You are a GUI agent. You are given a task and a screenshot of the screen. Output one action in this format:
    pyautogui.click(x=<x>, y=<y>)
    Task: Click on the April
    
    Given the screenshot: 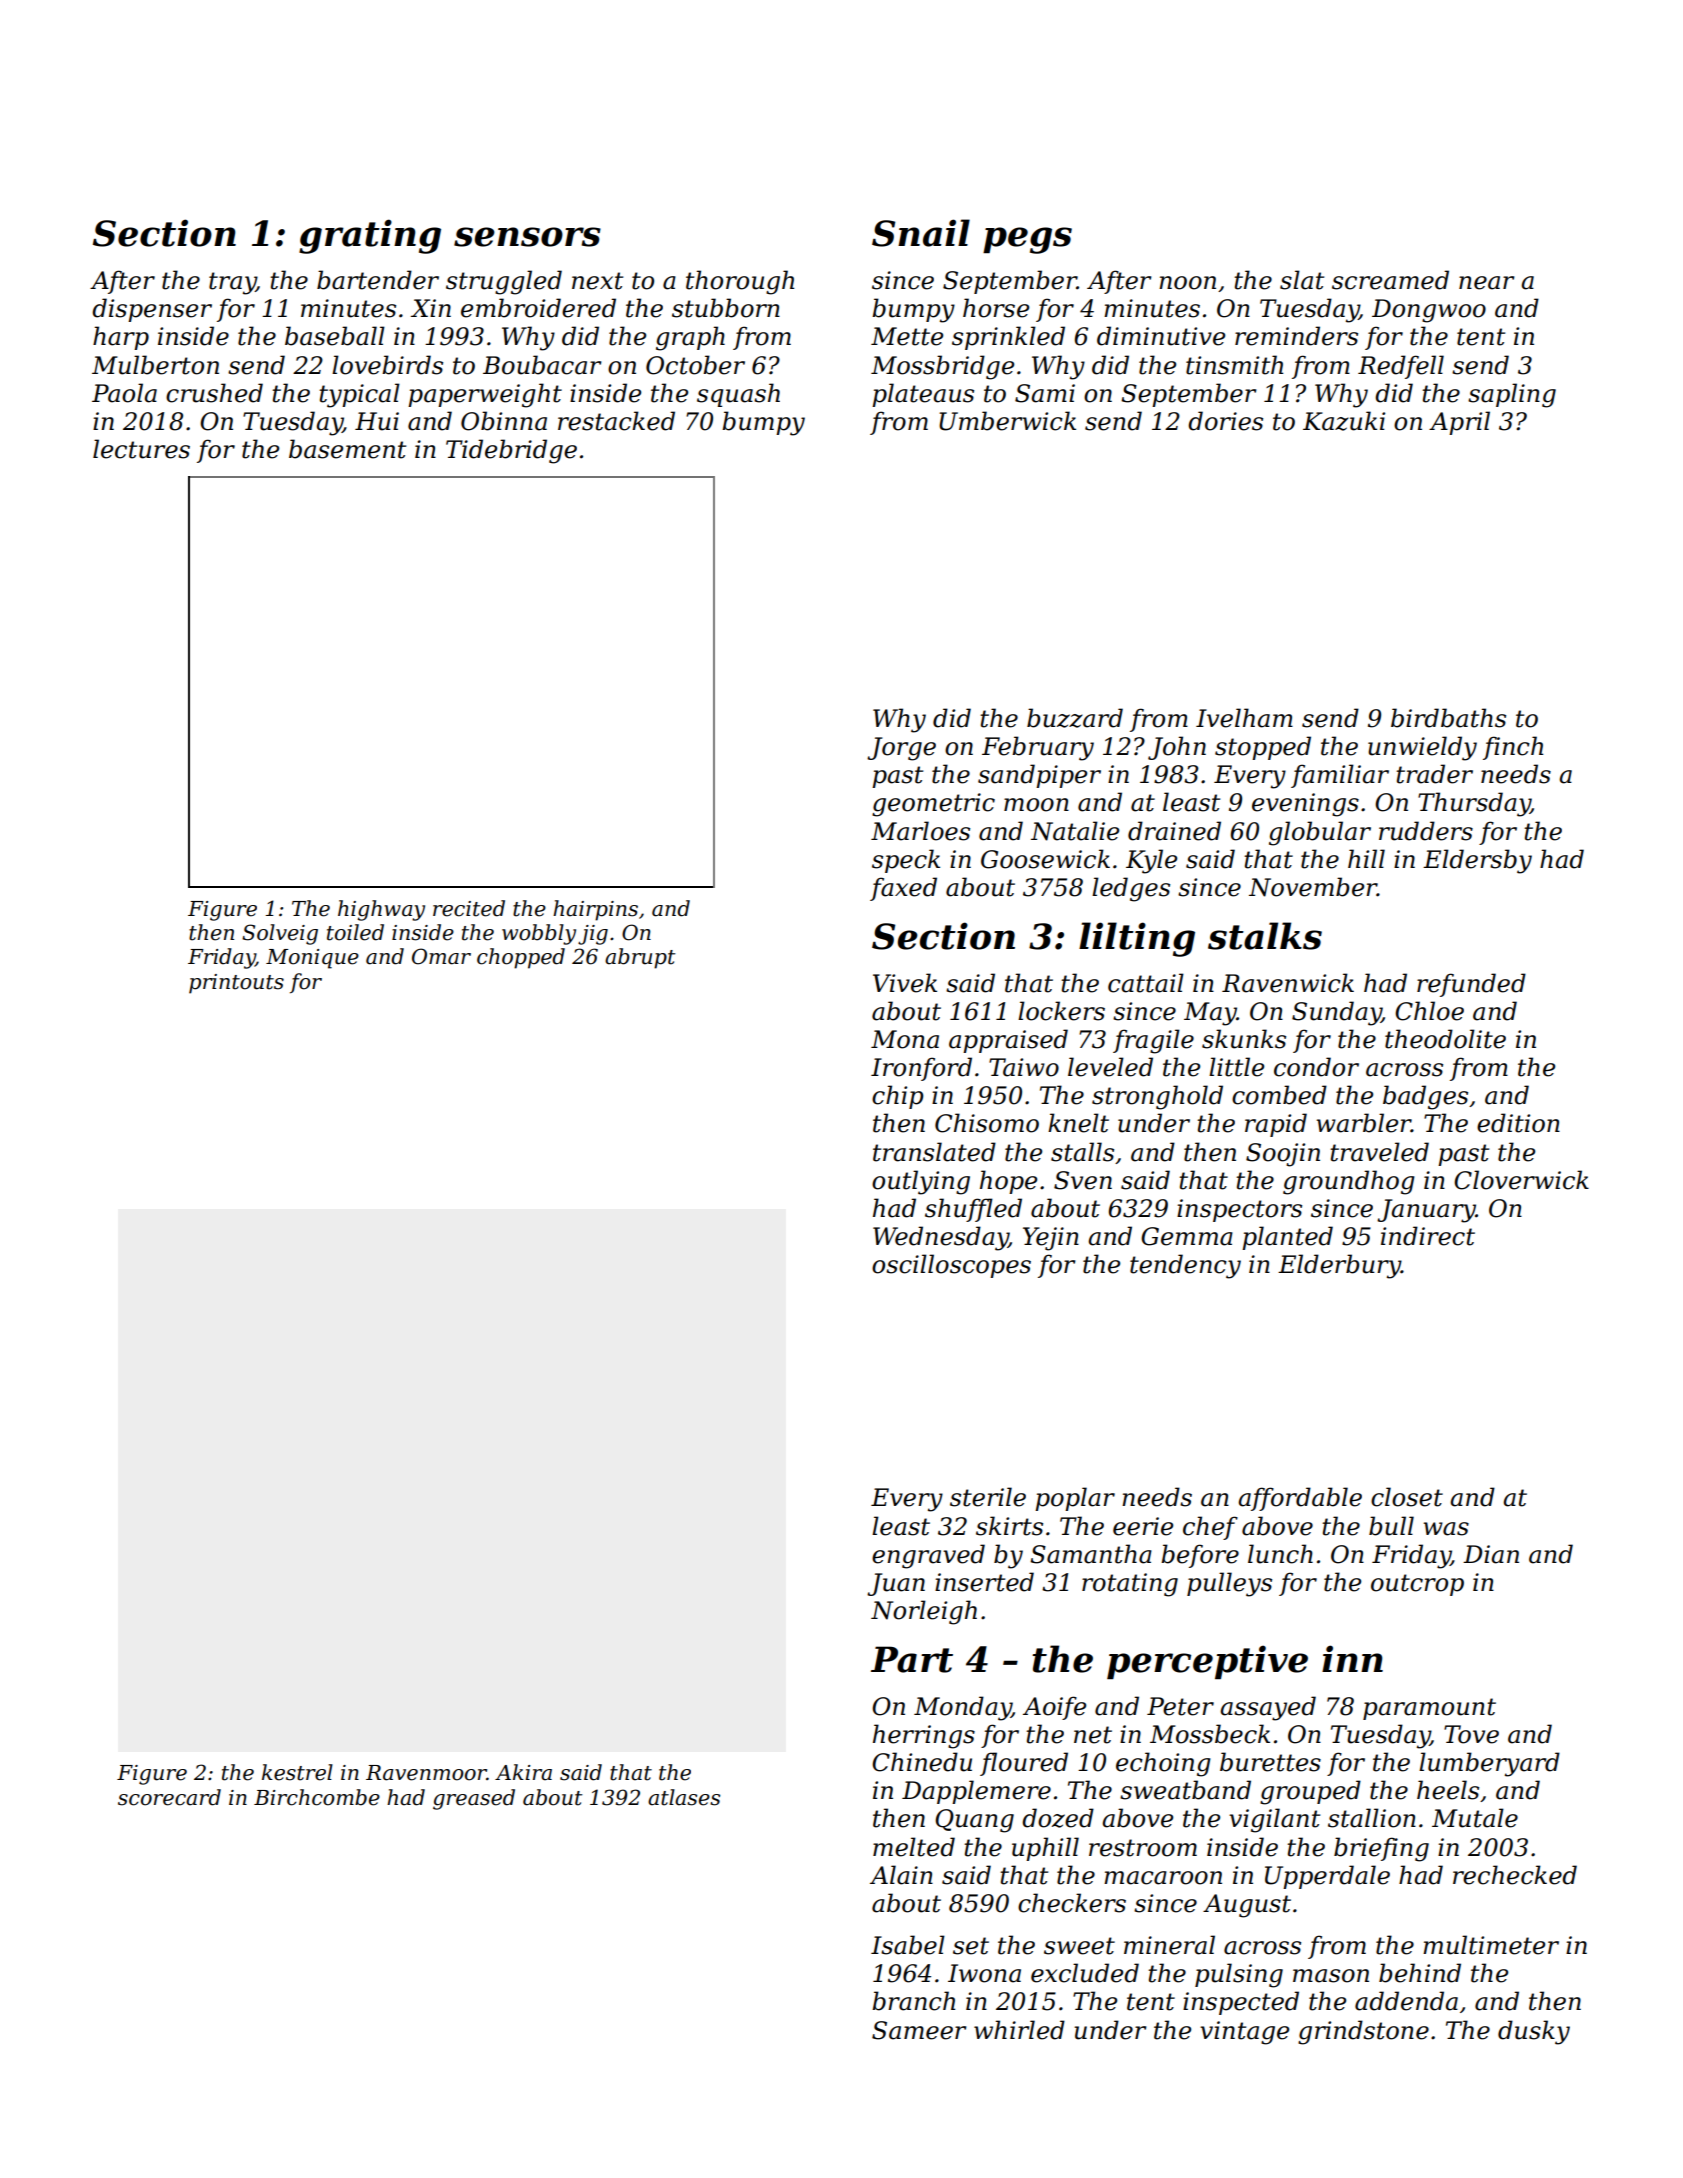 What is the action you would take?
    pyautogui.click(x=1459, y=423)
